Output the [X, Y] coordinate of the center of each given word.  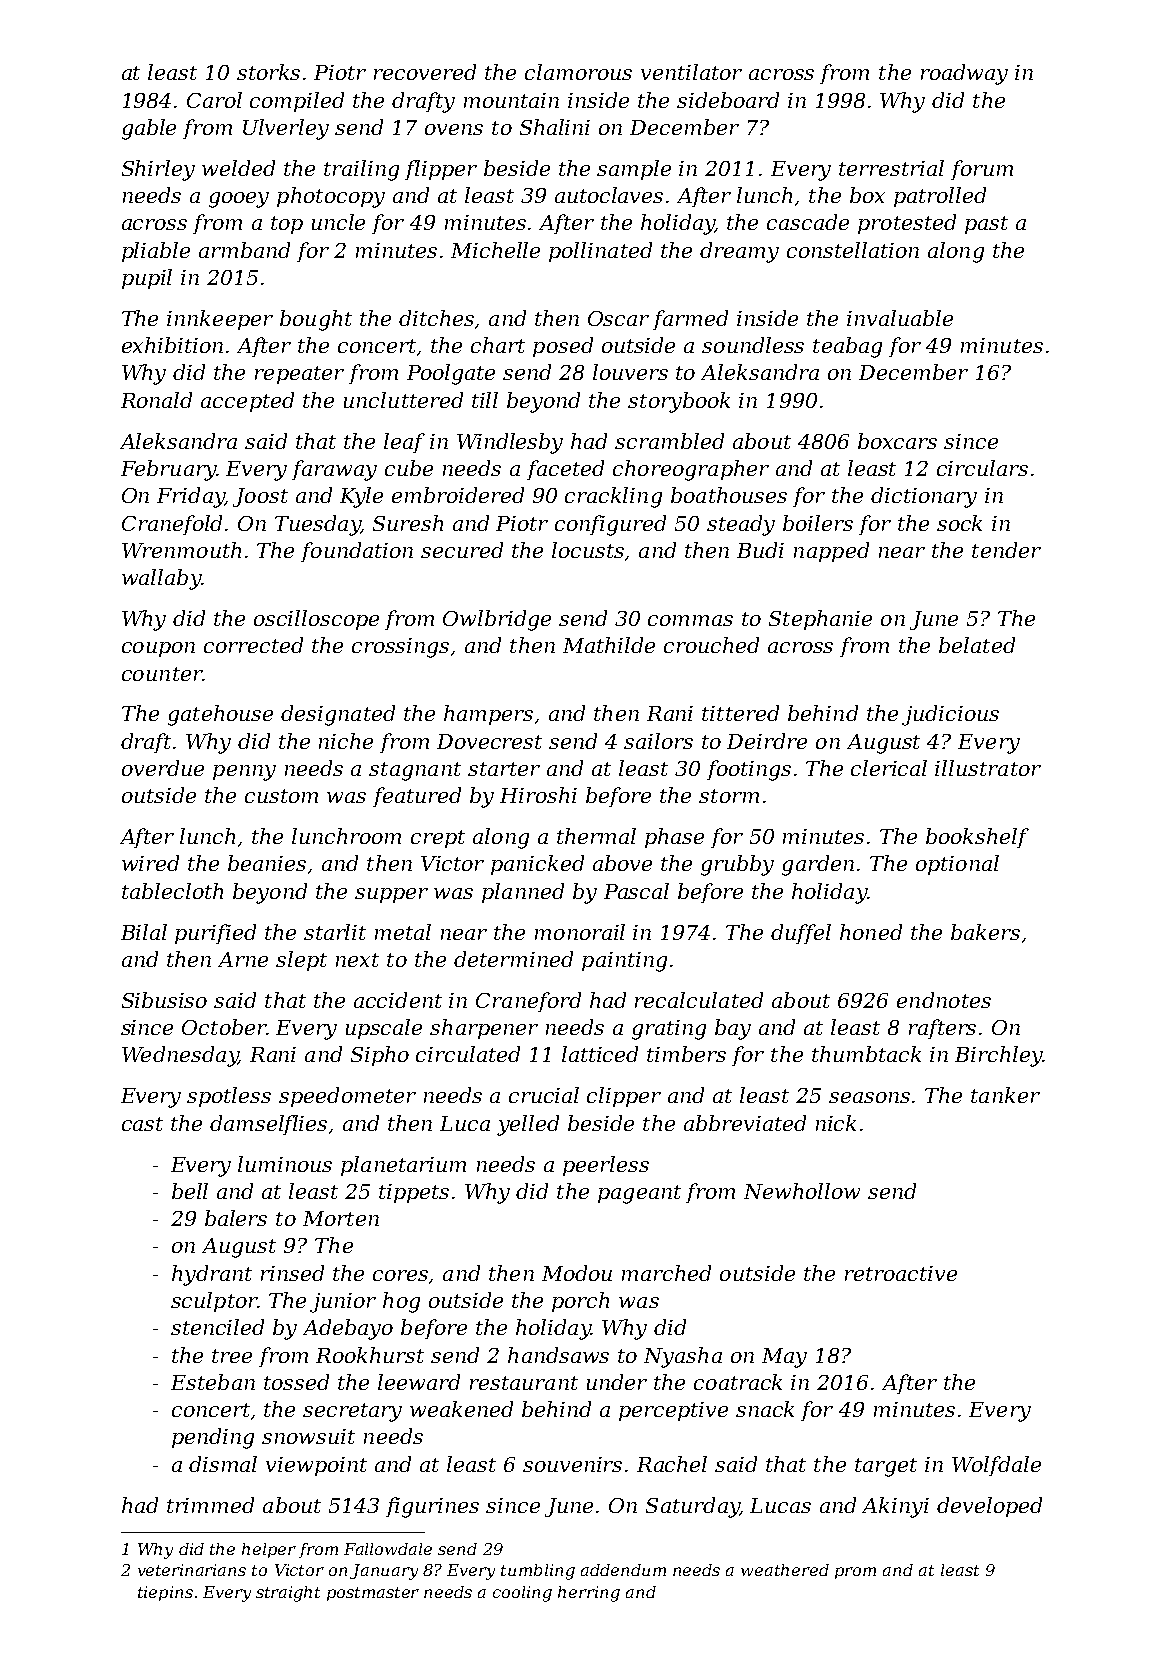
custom [281, 796]
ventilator [691, 72]
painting [624, 962]
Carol [214, 100]
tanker [1005, 1095]
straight [288, 1594]
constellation [853, 250]
